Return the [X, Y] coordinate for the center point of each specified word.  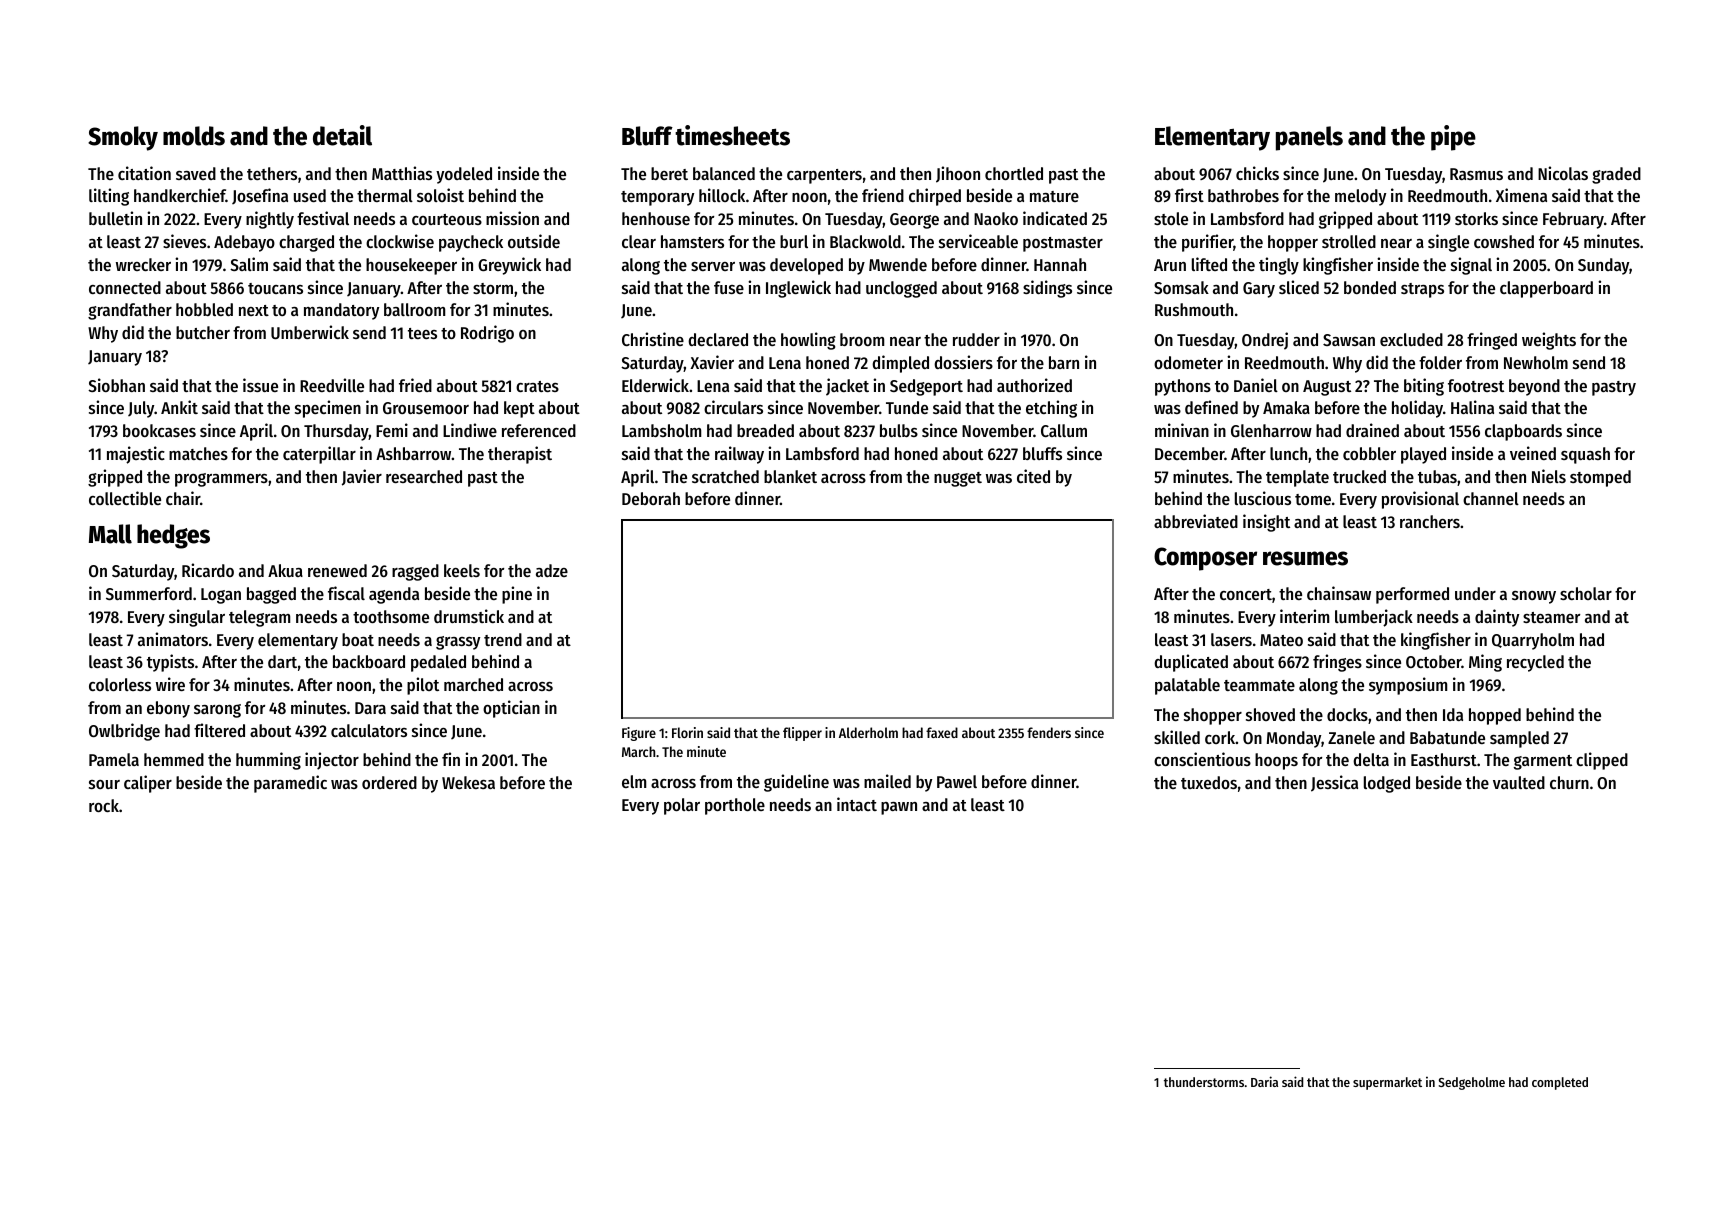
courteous [447, 219]
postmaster [1063, 244]
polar [682, 806]
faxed [942, 732]
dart [282, 661]
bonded [1370, 287]
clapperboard [1546, 289]
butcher [203, 332]
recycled [1535, 663]
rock [104, 805]
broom [862, 339]
